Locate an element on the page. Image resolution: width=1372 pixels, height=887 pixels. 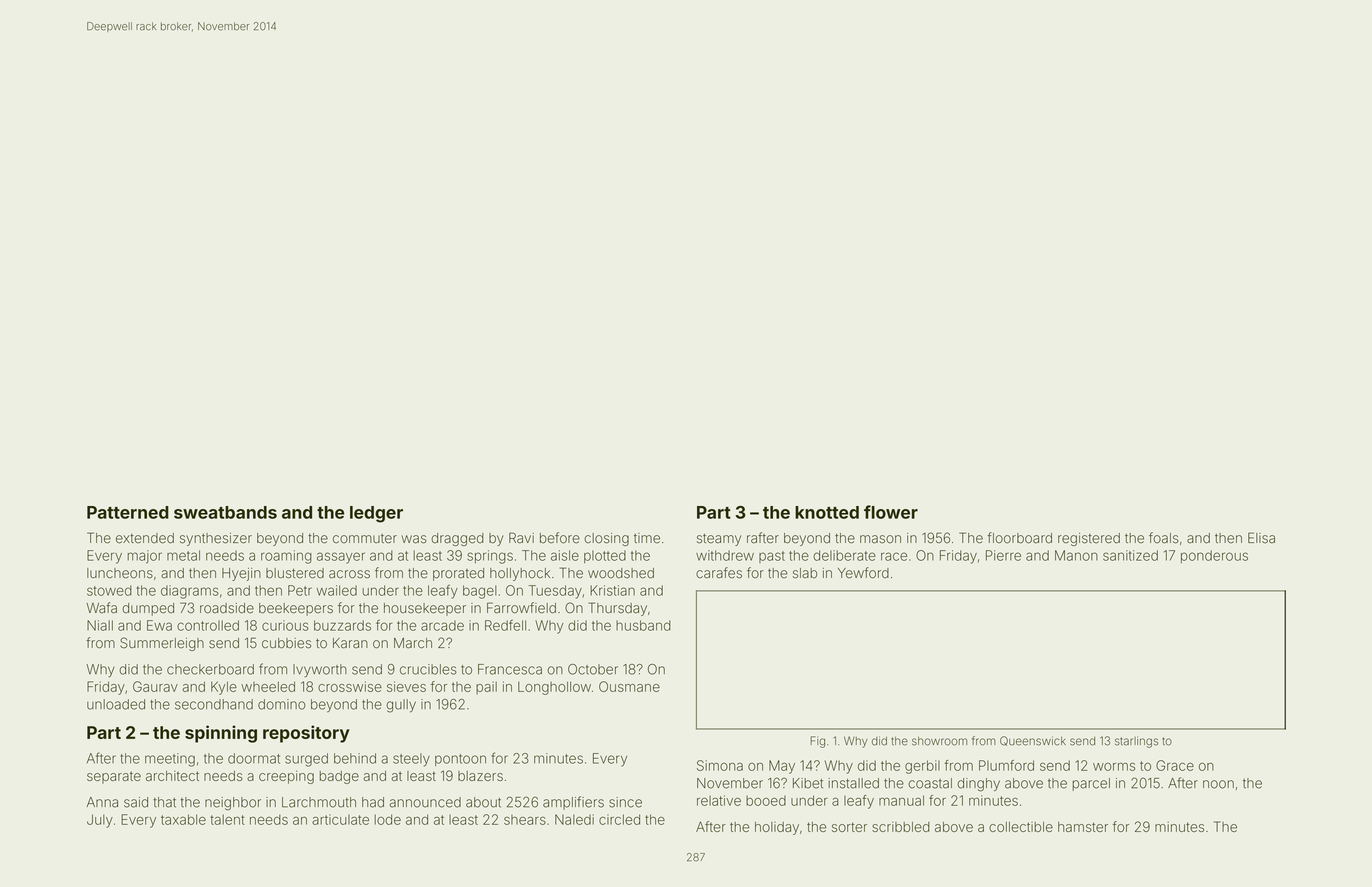
holiday is located at coordinates (777, 828).
